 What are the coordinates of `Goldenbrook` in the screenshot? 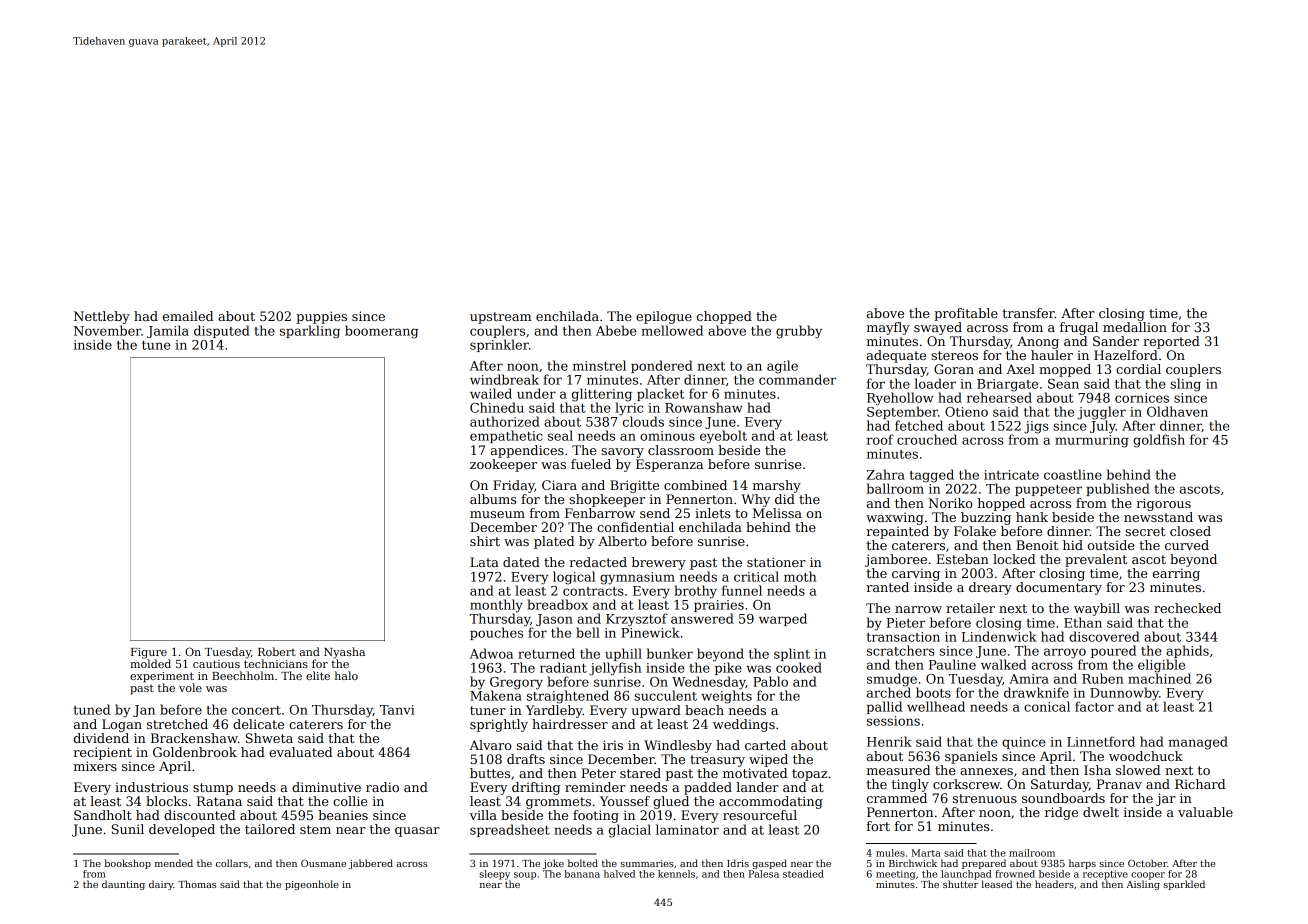 It's located at (195, 752).
